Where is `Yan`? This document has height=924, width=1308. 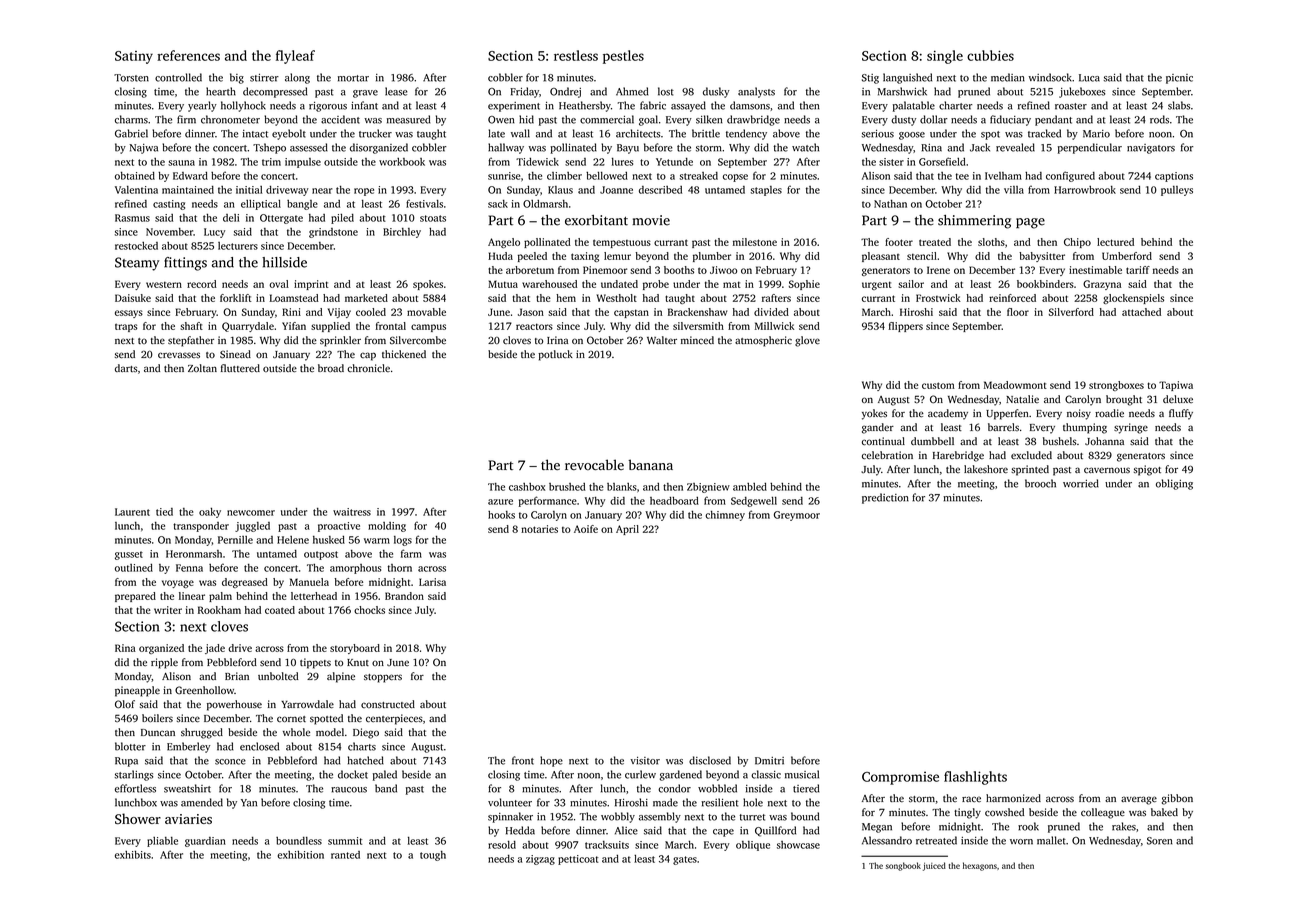
Yan is located at coordinates (249, 803).
